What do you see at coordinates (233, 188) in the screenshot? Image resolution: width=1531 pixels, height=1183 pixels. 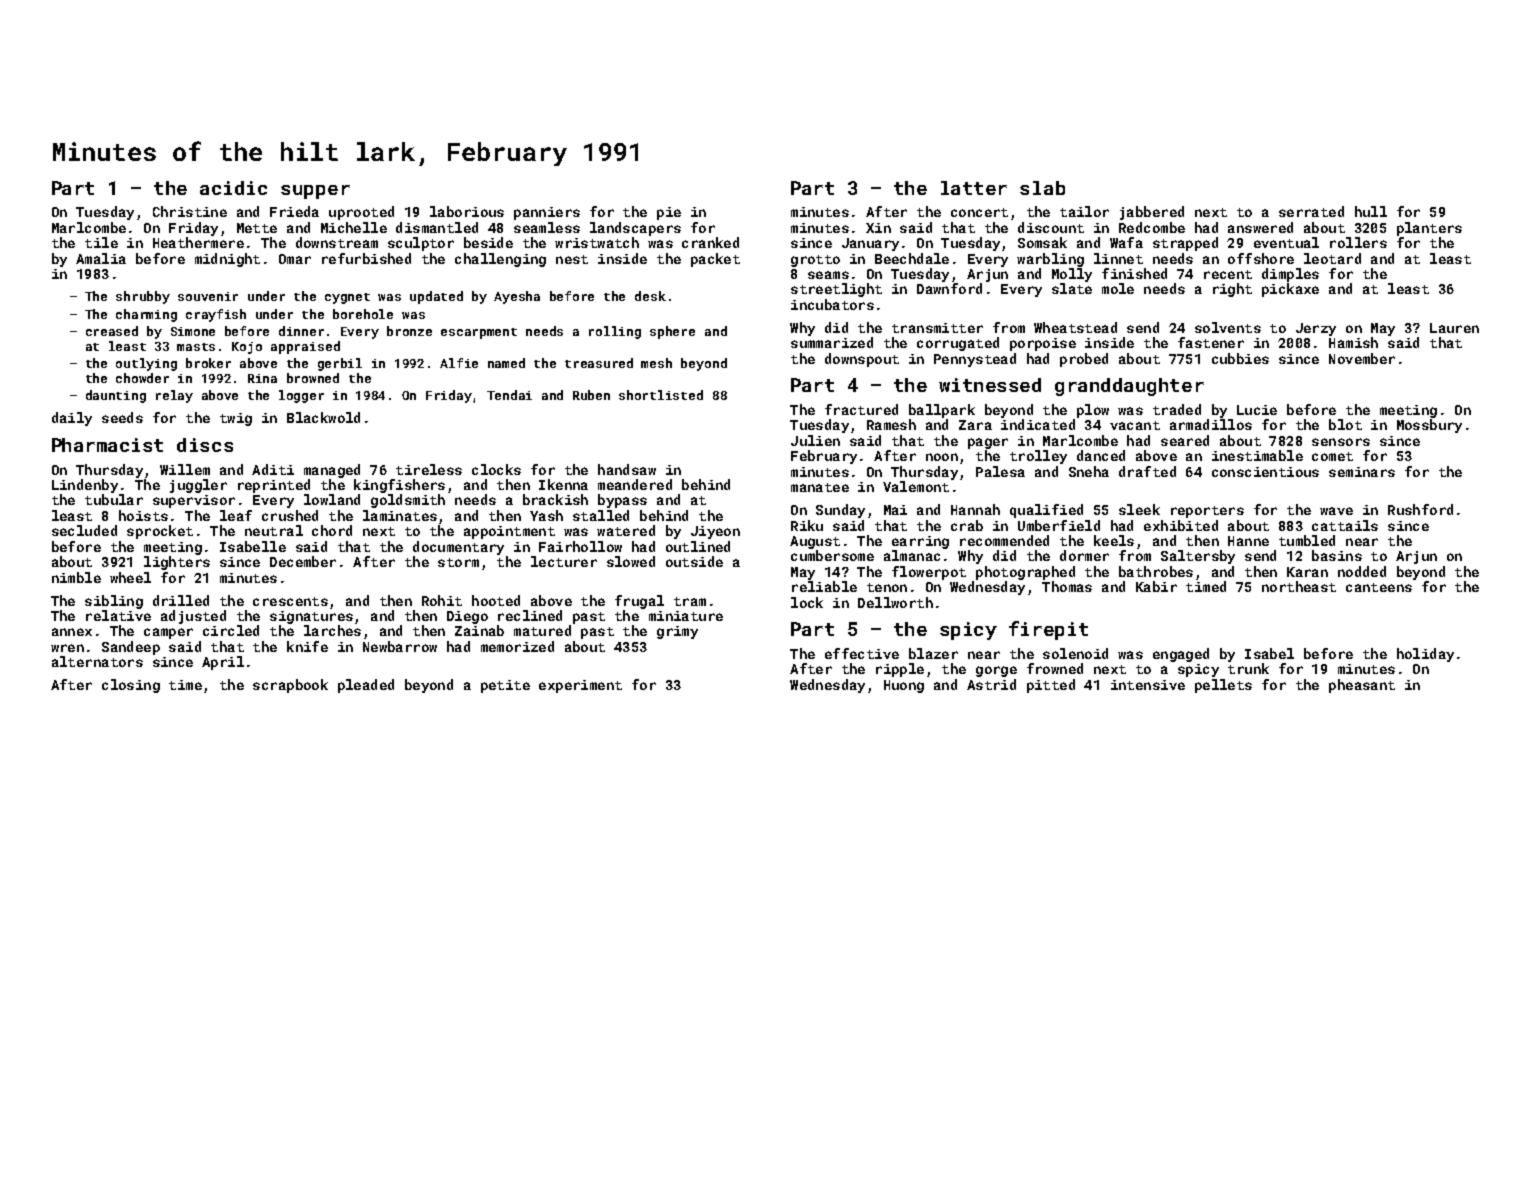 I see `acidic` at bounding box center [233, 188].
